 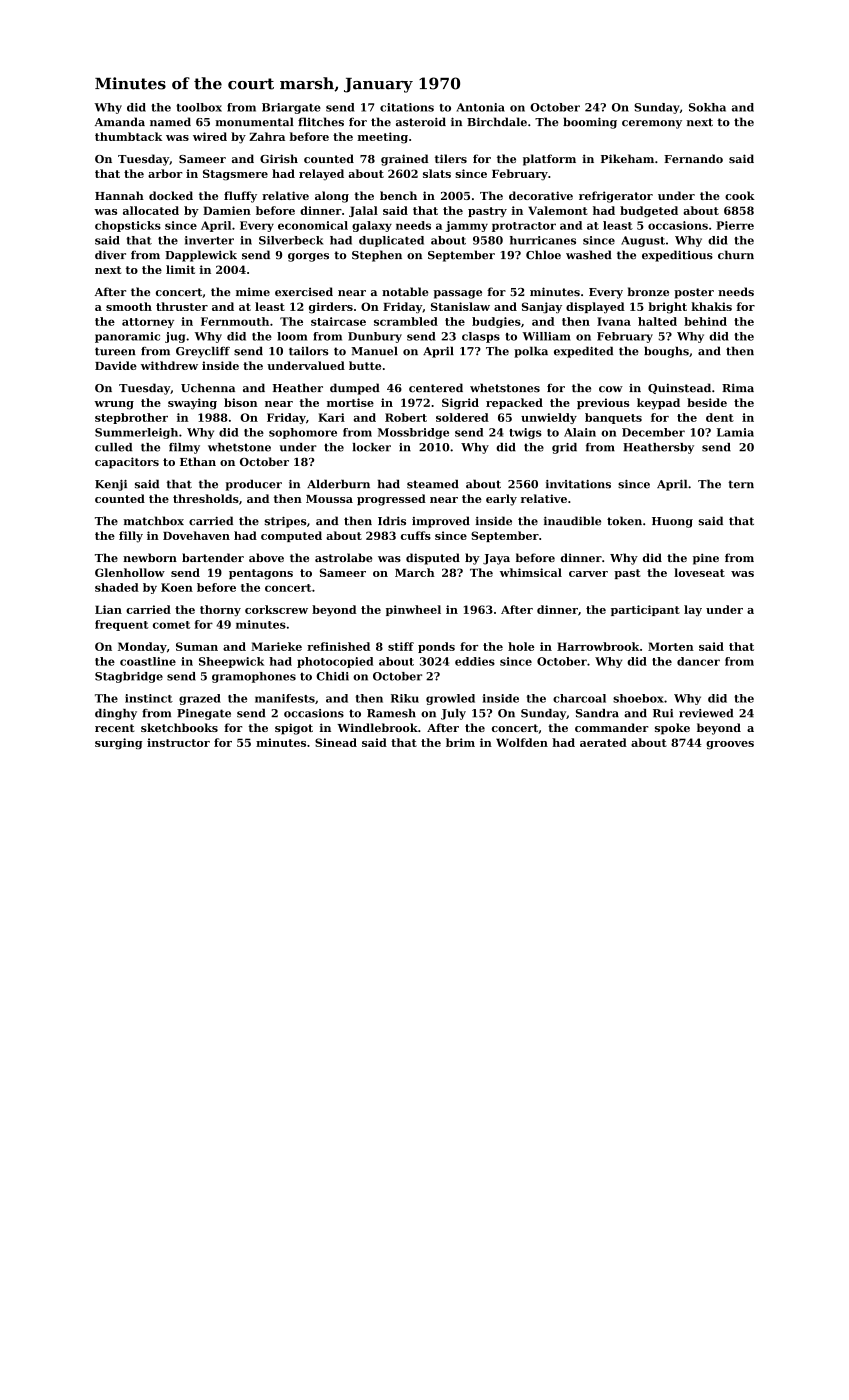 I want to click on toolbox, so click(x=199, y=107).
